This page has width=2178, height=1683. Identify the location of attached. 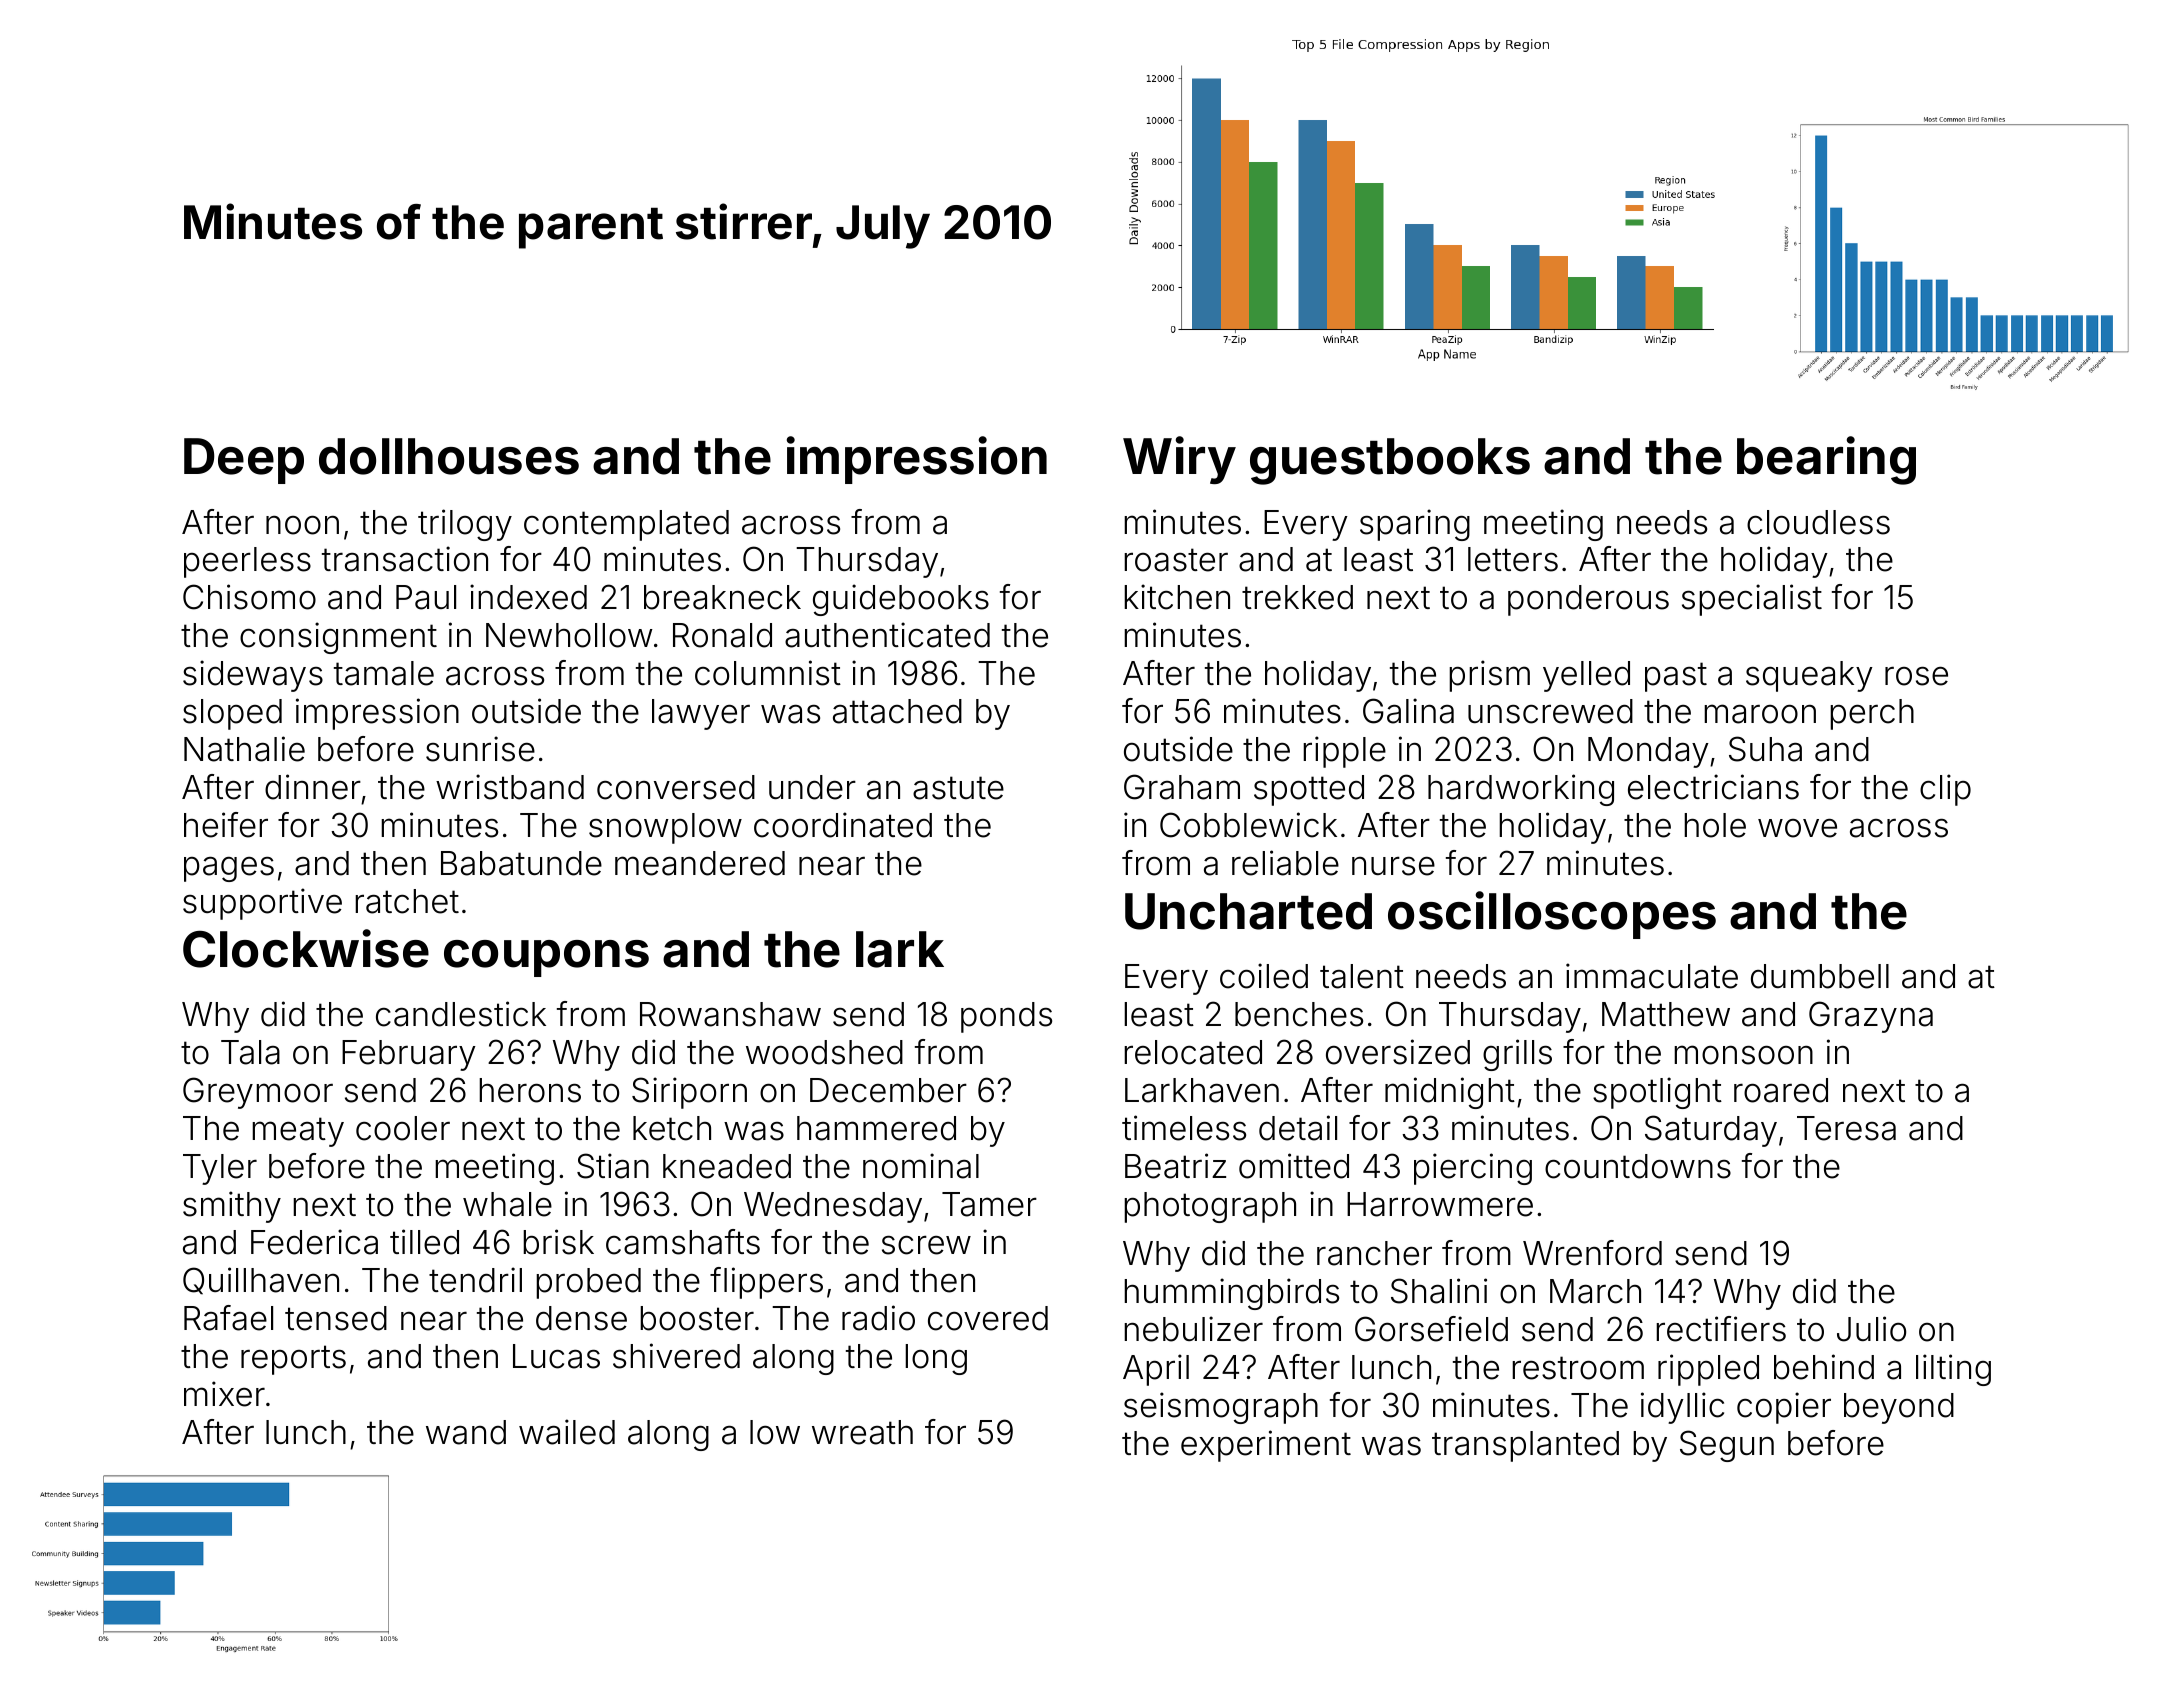
(897, 711).
